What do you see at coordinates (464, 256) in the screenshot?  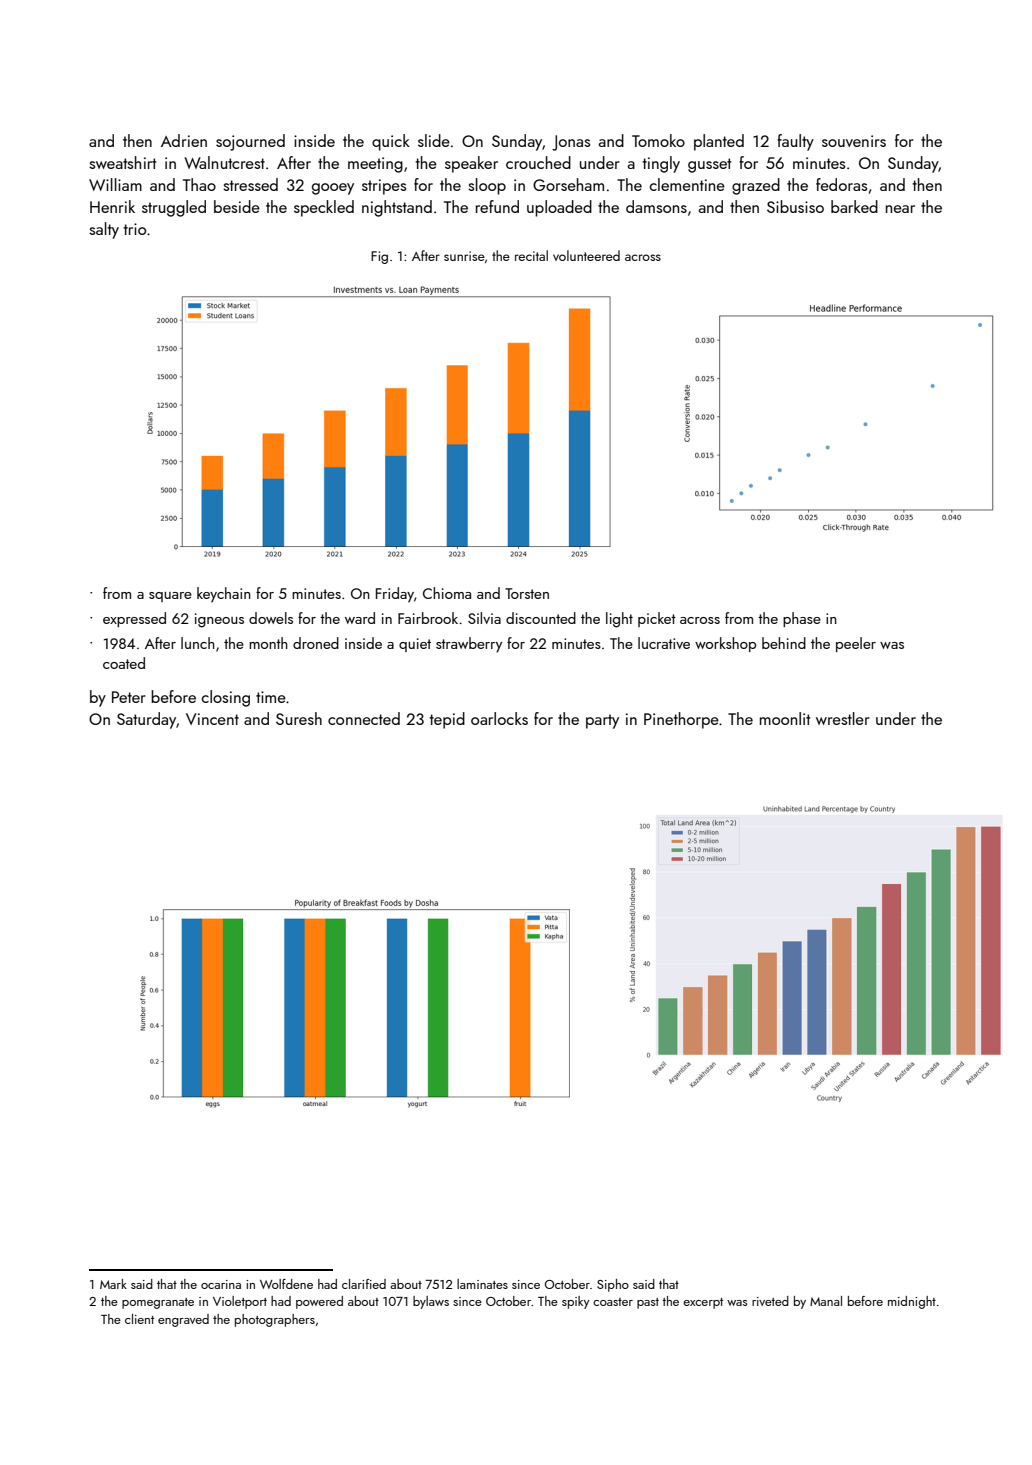 I see `sunrise` at bounding box center [464, 256].
